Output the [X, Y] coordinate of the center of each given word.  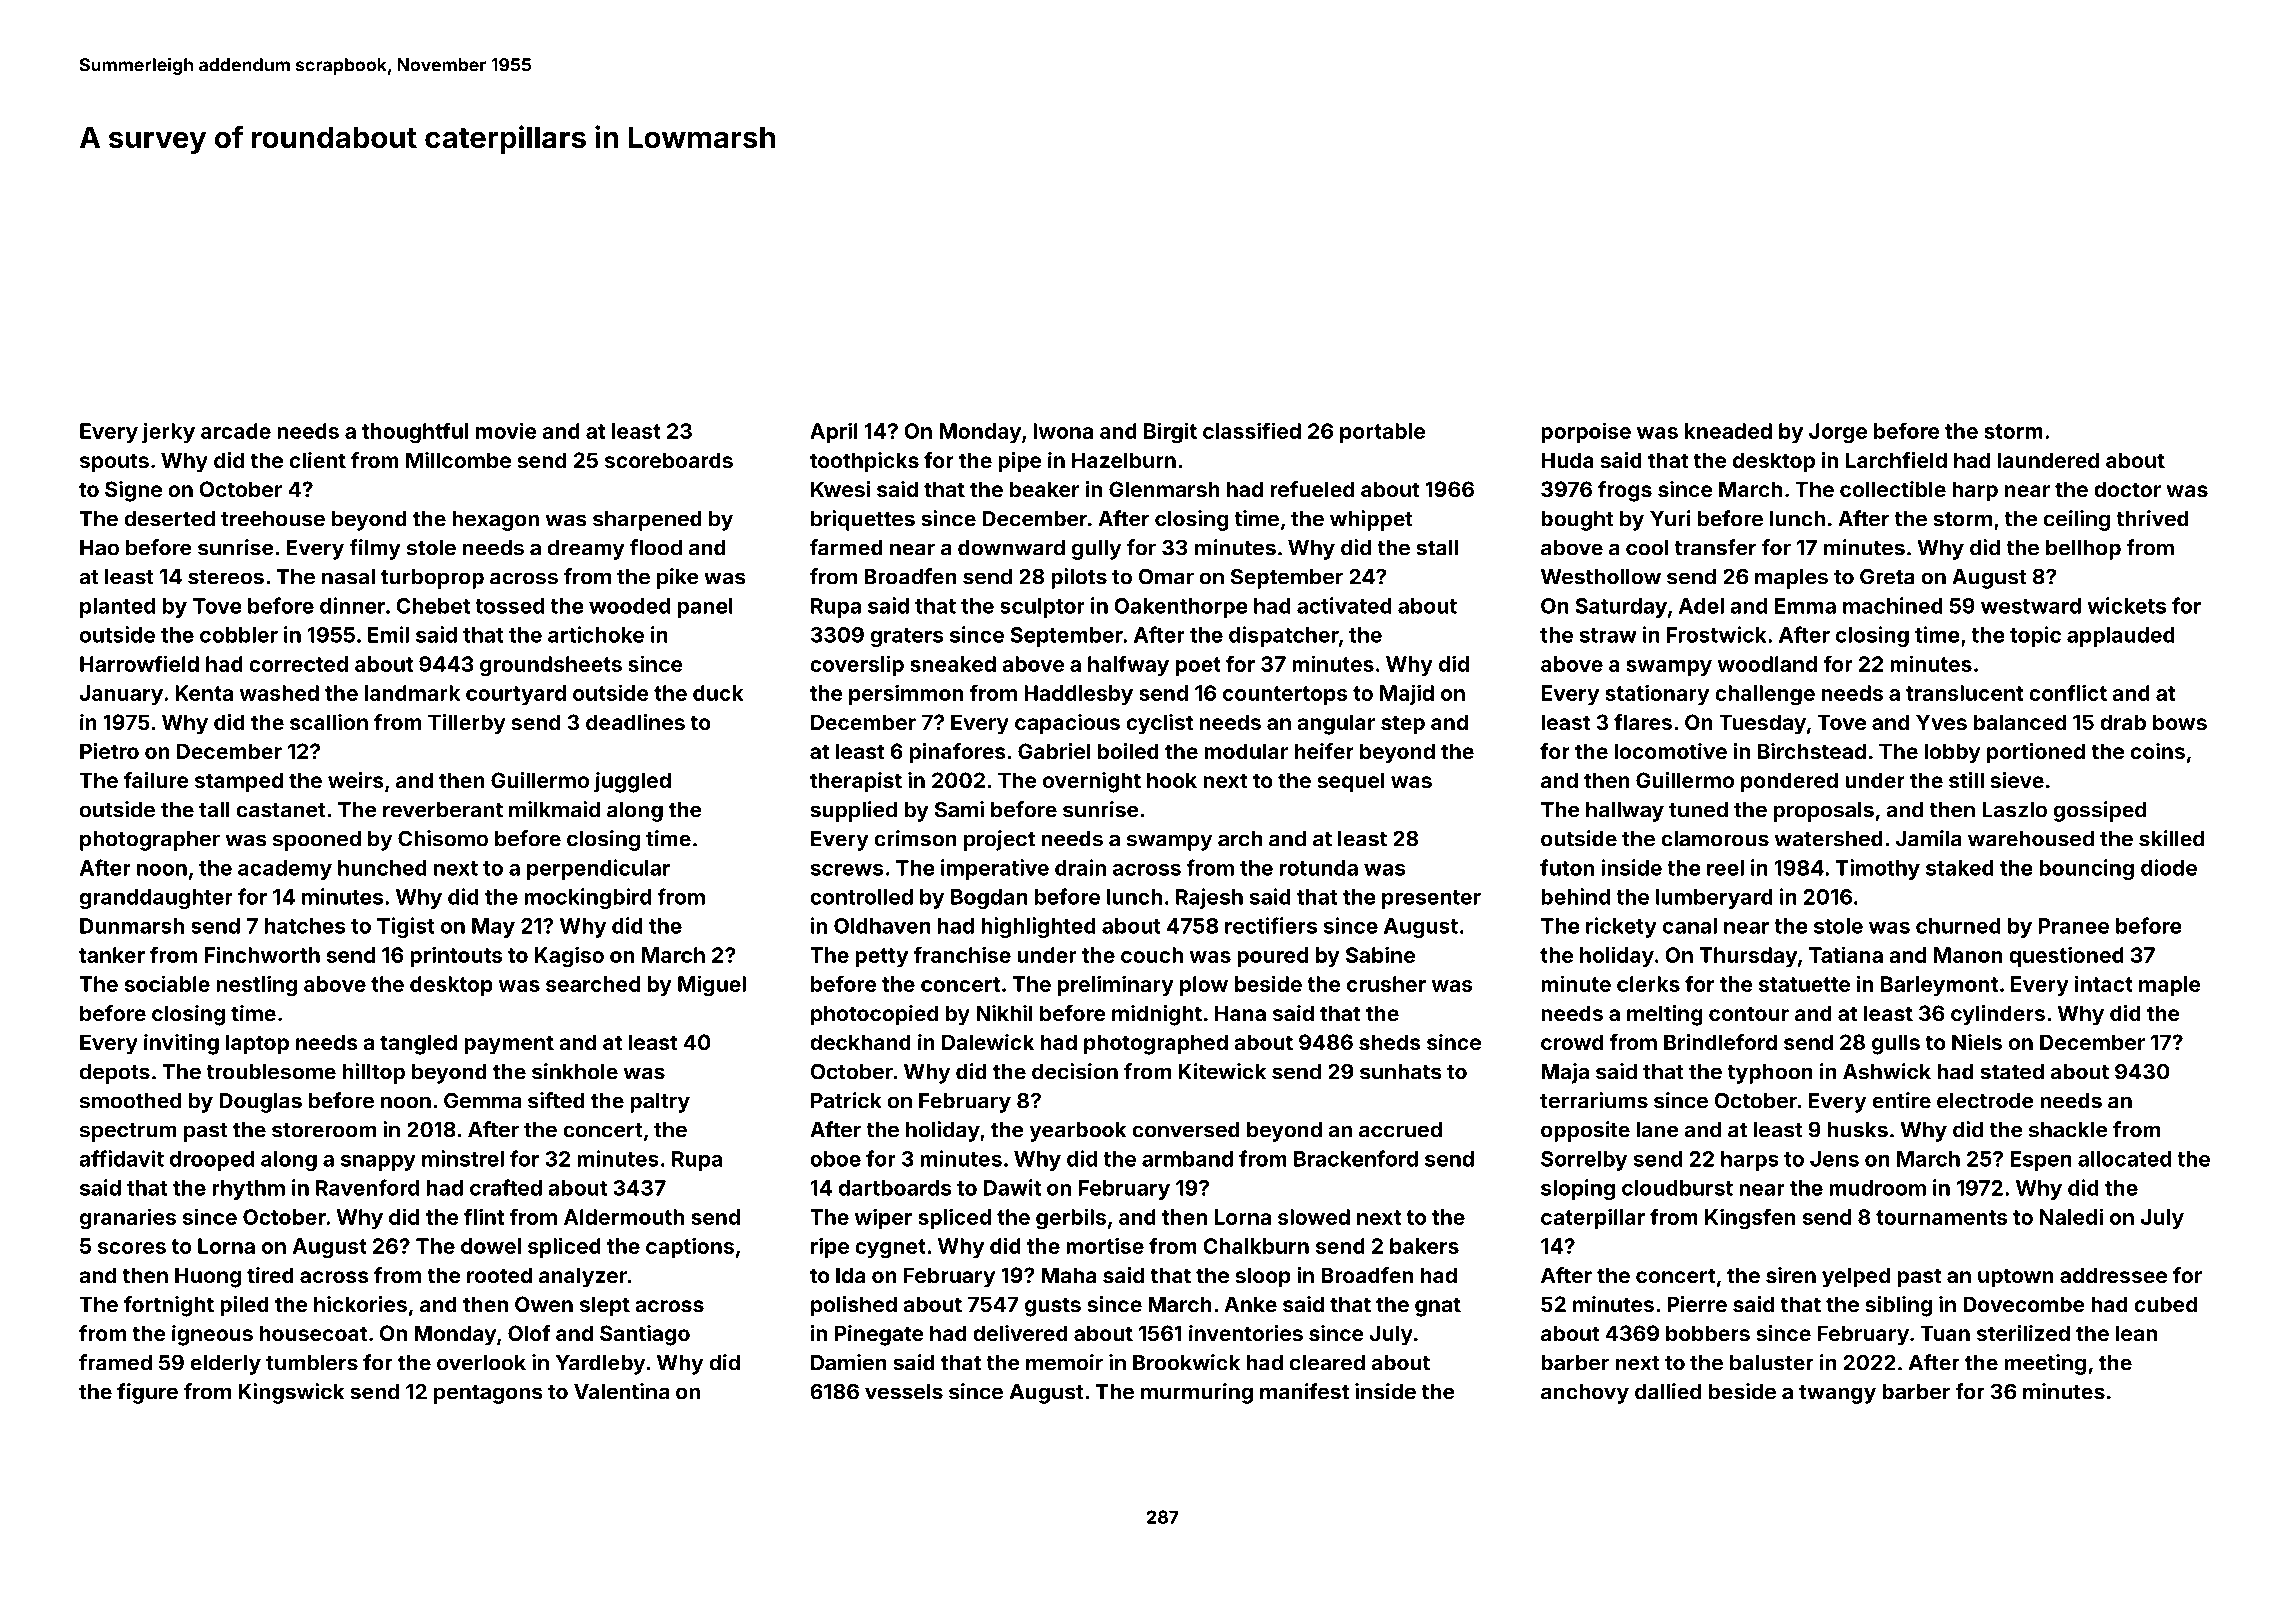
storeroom [324, 1130]
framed [115, 1362]
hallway [1625, 812]
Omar [1166, 576]
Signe [133, 491]
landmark [412, 693]
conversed [1186, 1130]
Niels [1977, 1042]
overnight [1092, 782]
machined [1893, 605]
